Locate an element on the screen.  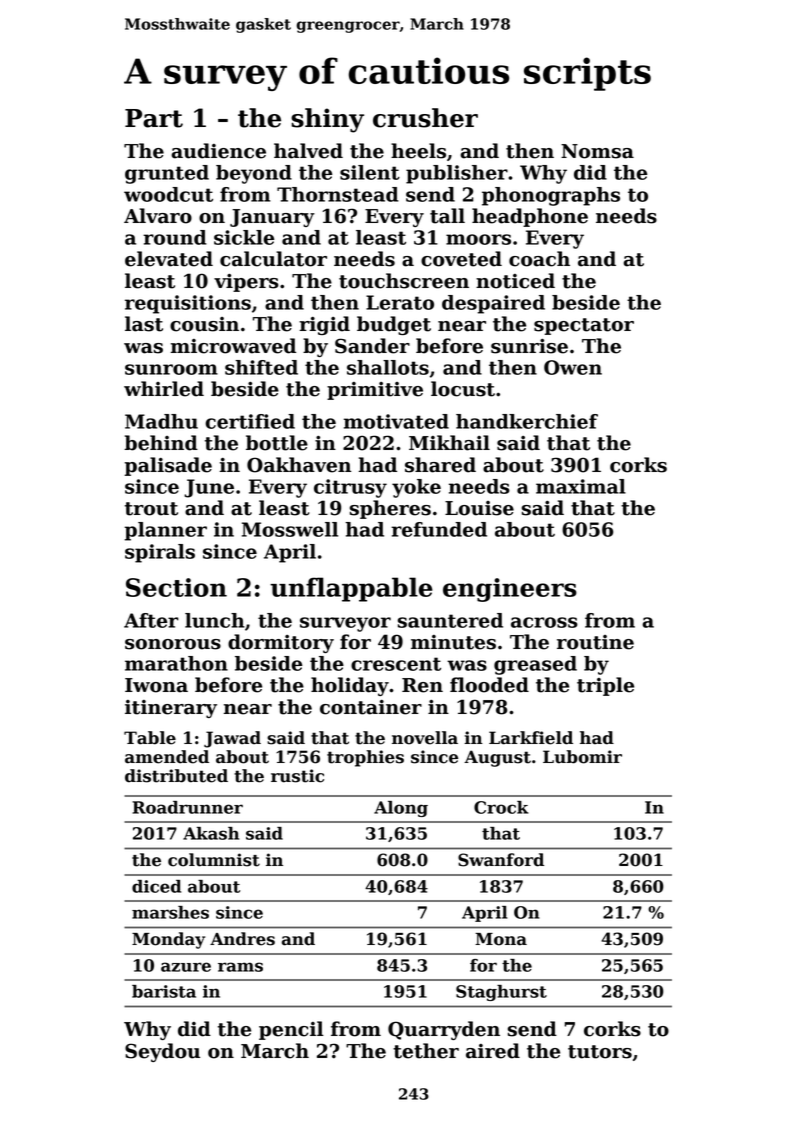
Lubomir is located at coordinates (582, 757).
